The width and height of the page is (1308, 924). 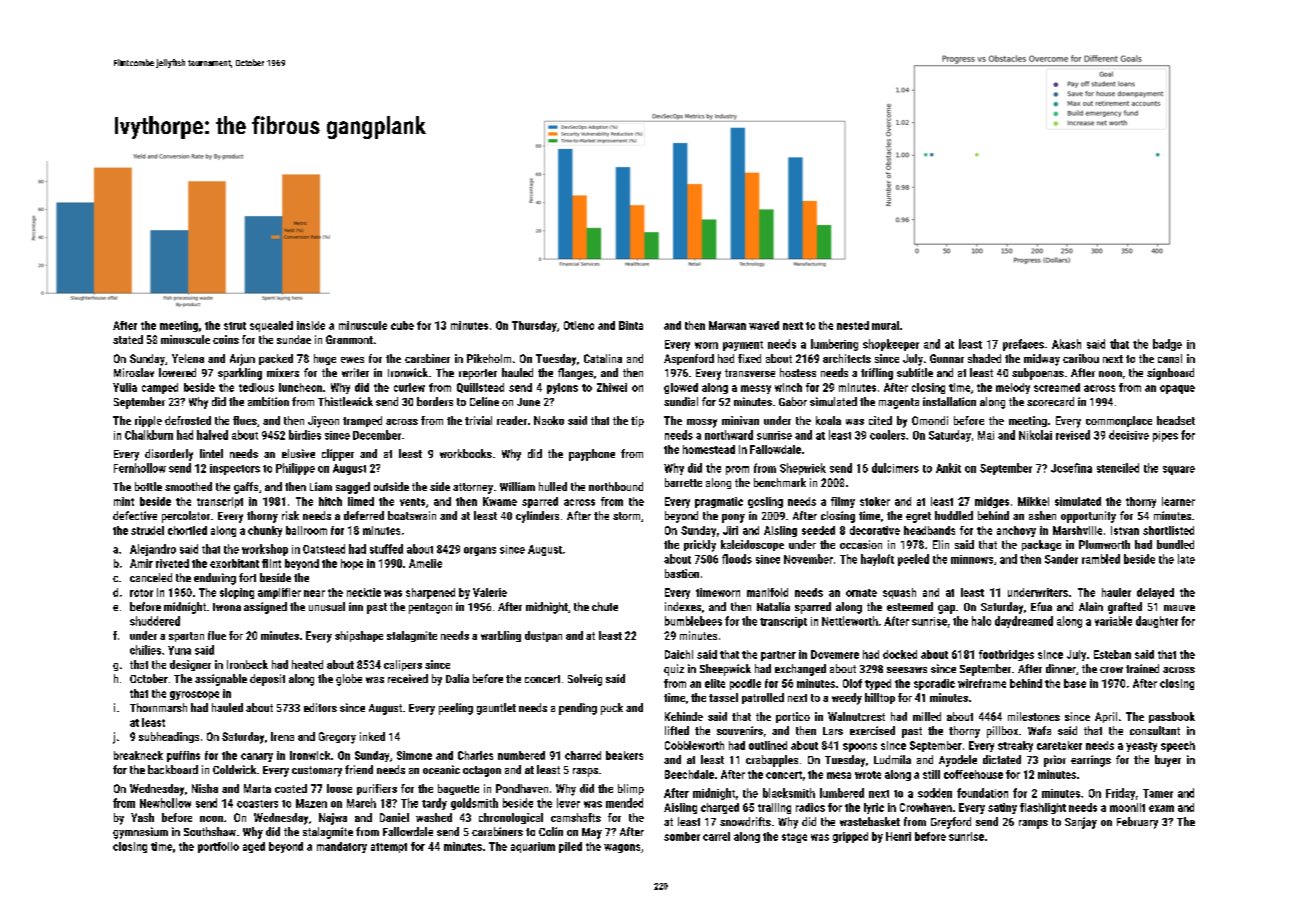 What do you see at coordinates (981, 621) in the page?
I see `halo` at bounding box center [981, 621].
